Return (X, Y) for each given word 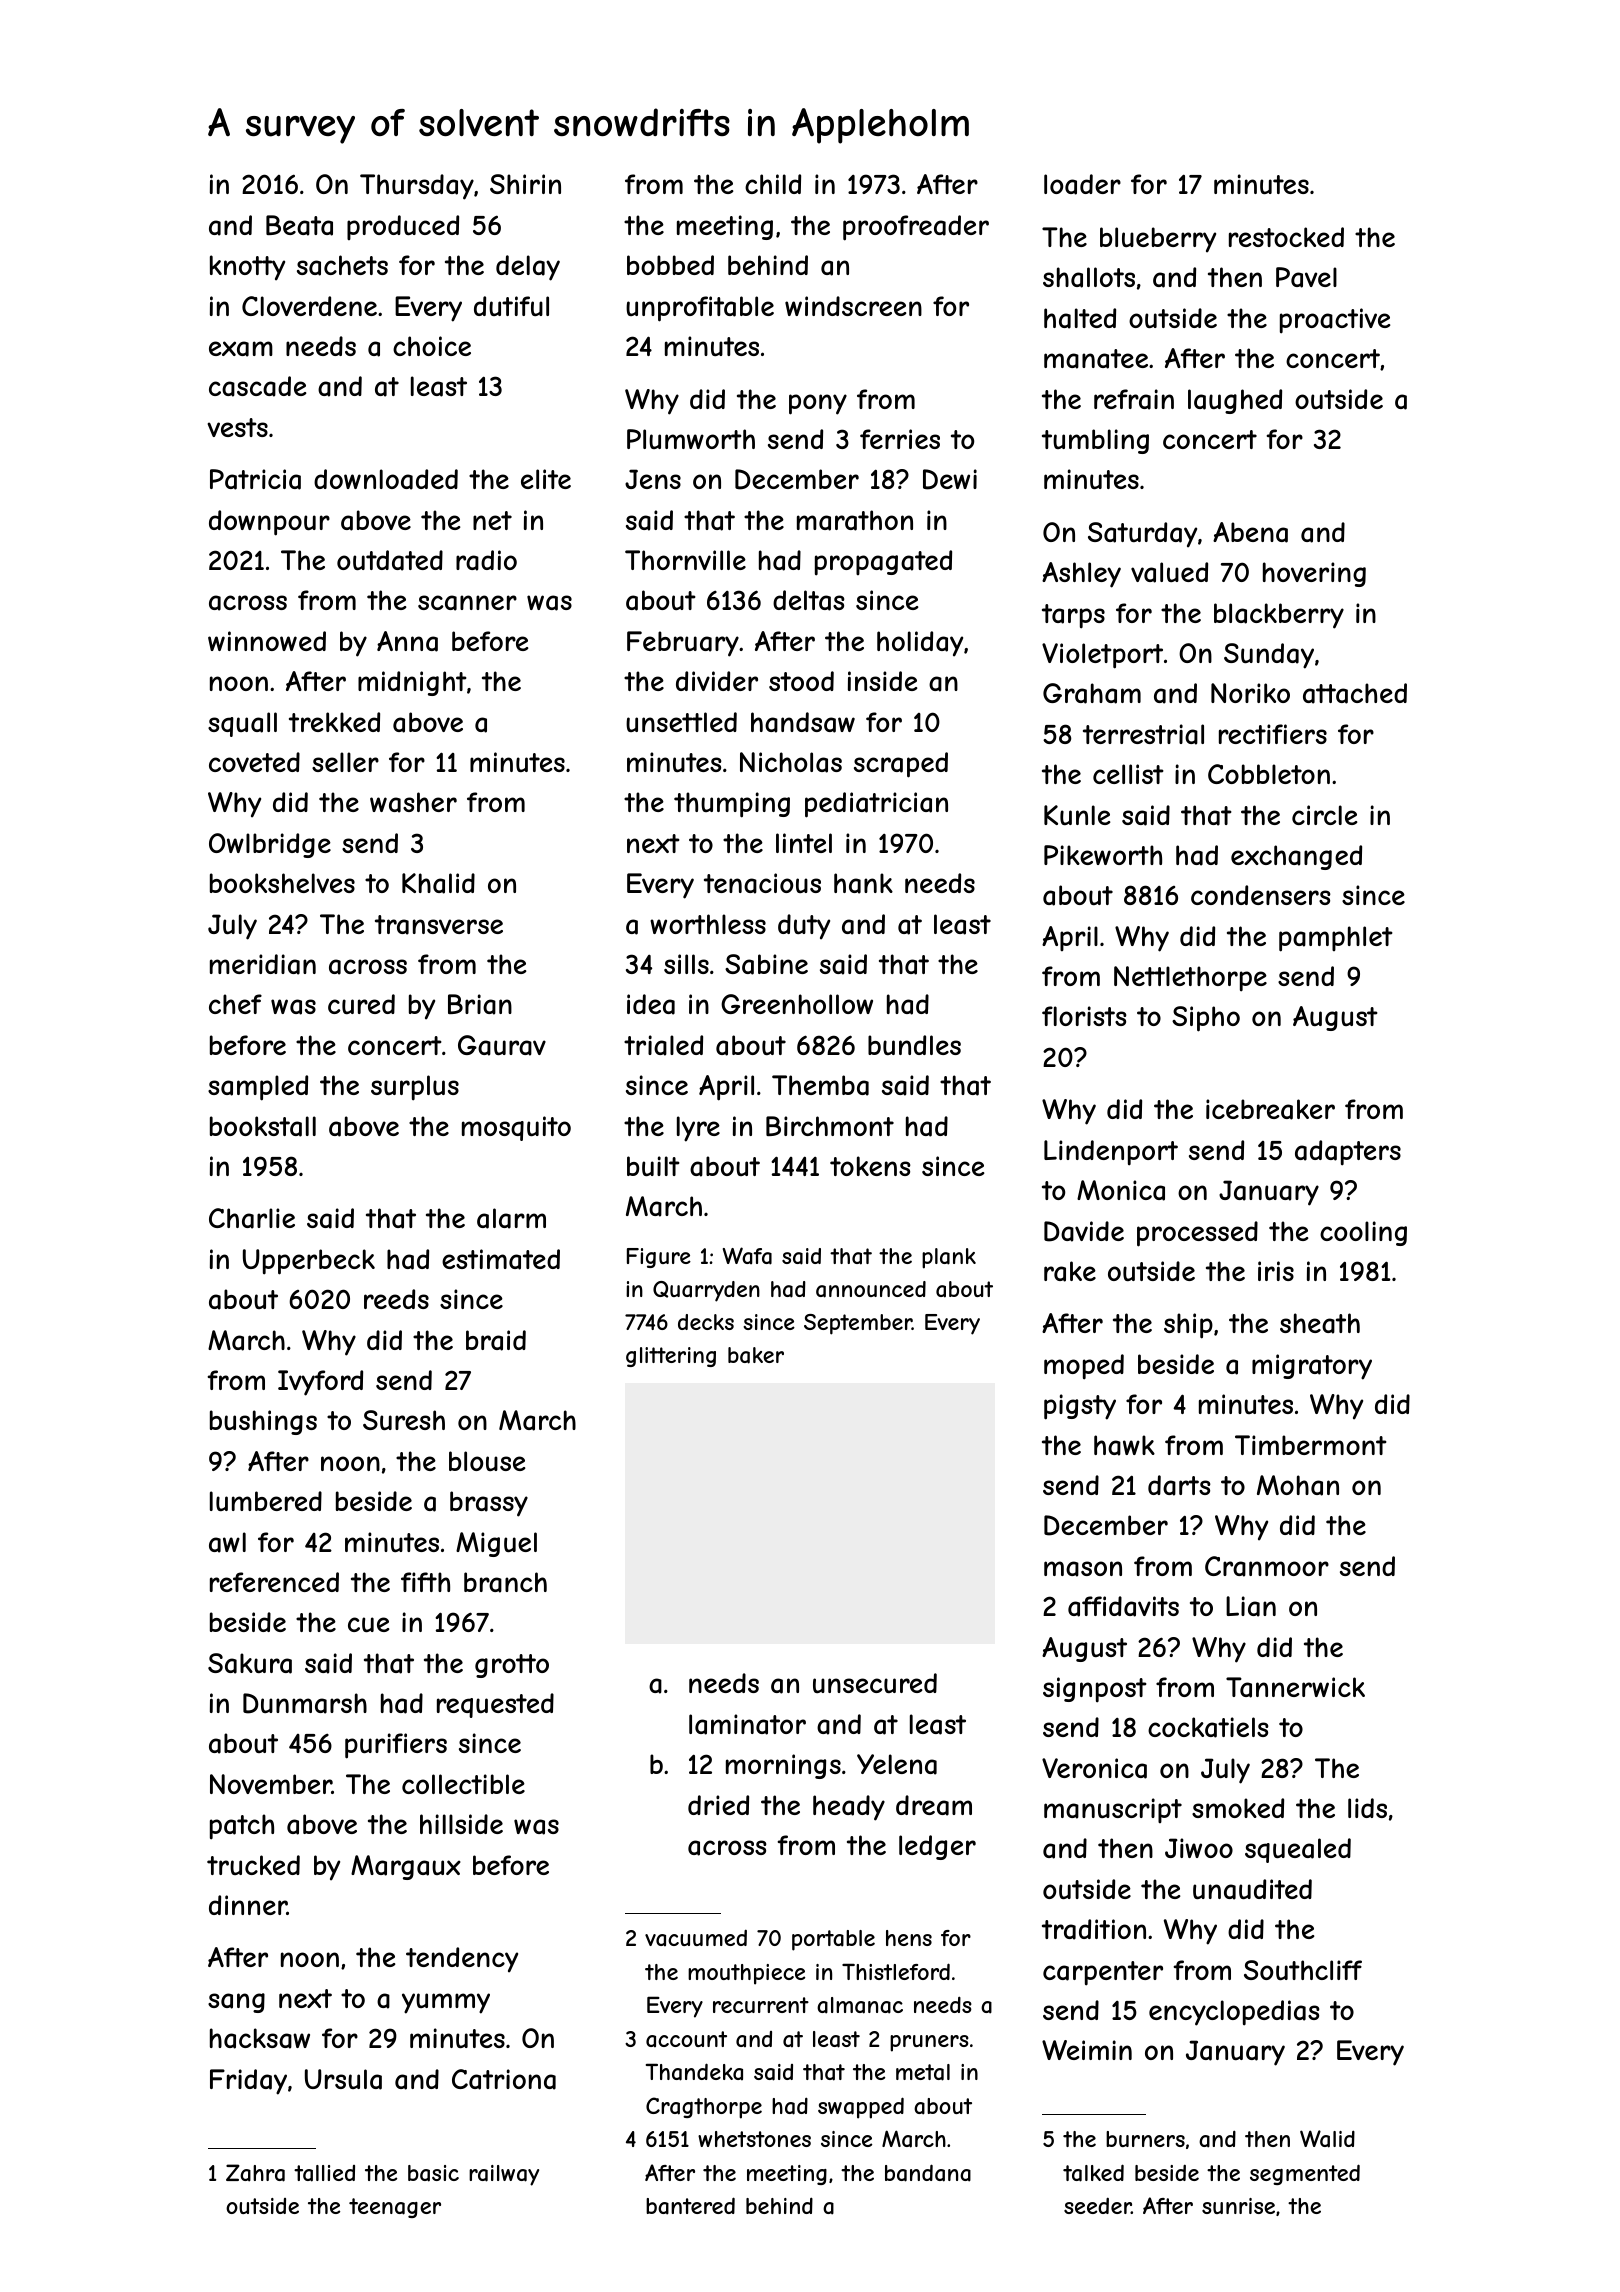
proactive (1335, 321)
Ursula (343, 2079)
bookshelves (282, 883)
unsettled (681, 722)
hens (909, 1938)
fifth (425, 1582)
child (773, 184)
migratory (1312, 1367)
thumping (732, 805)
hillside (461, 1824)
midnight (412, 683)
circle (1324, 815)
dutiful (511, 306)
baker (756, 1355)
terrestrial (1143, 734)
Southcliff (1303, 1970)
